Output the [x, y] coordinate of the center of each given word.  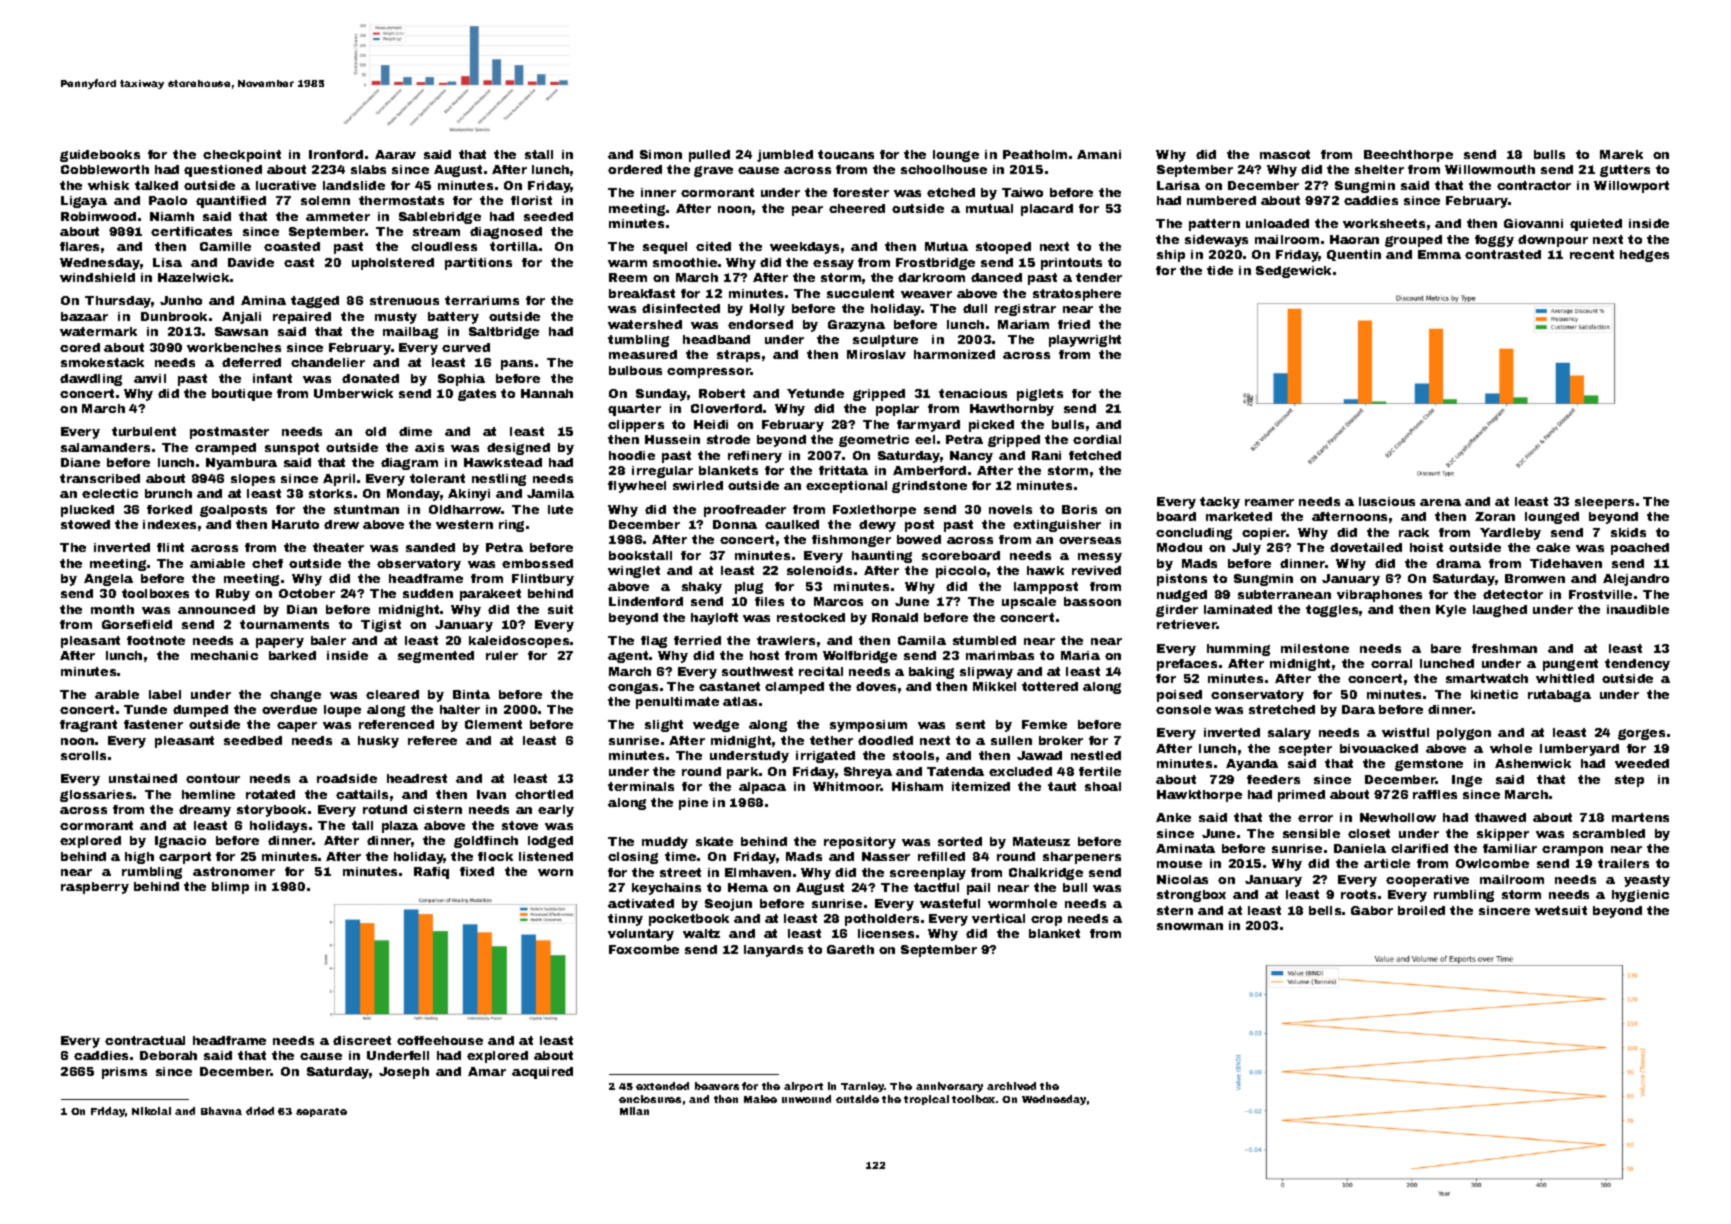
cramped [225, 449]
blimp [230, 888]
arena [1440, 502]
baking [931, 673]
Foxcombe [644, 949]
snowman [1190, 926]
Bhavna [221, 1111]
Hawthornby [1012, 410]
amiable [217, 563]
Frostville [1600, 594]
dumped [200, 711]
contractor [1534, 185]
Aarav [395, 154]
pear [807, 211]
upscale [1029, 603]
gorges [1641, 734]
